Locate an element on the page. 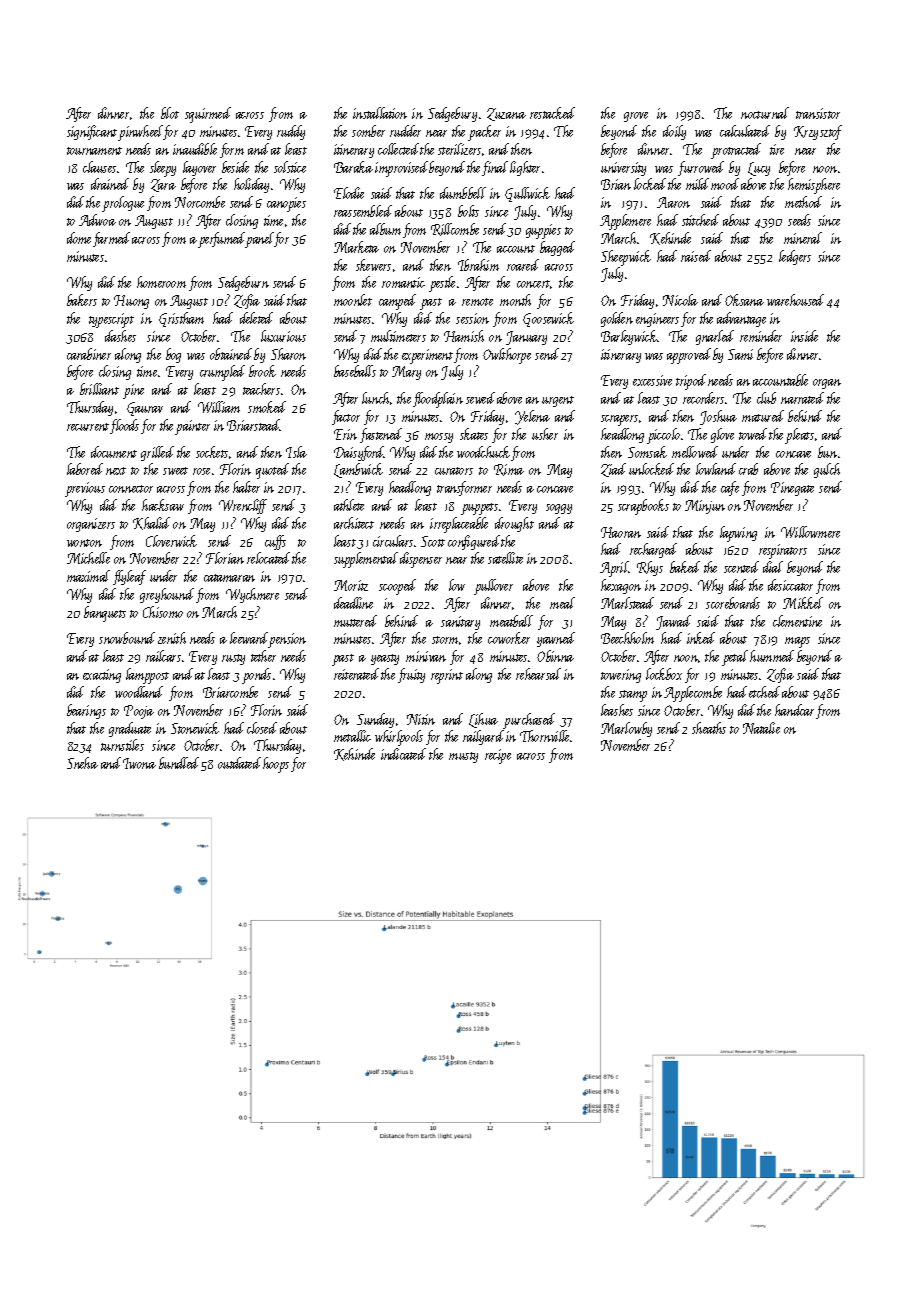 The width and height of the page is (908, 1316). hoops is located at coordinates (276, 765).
